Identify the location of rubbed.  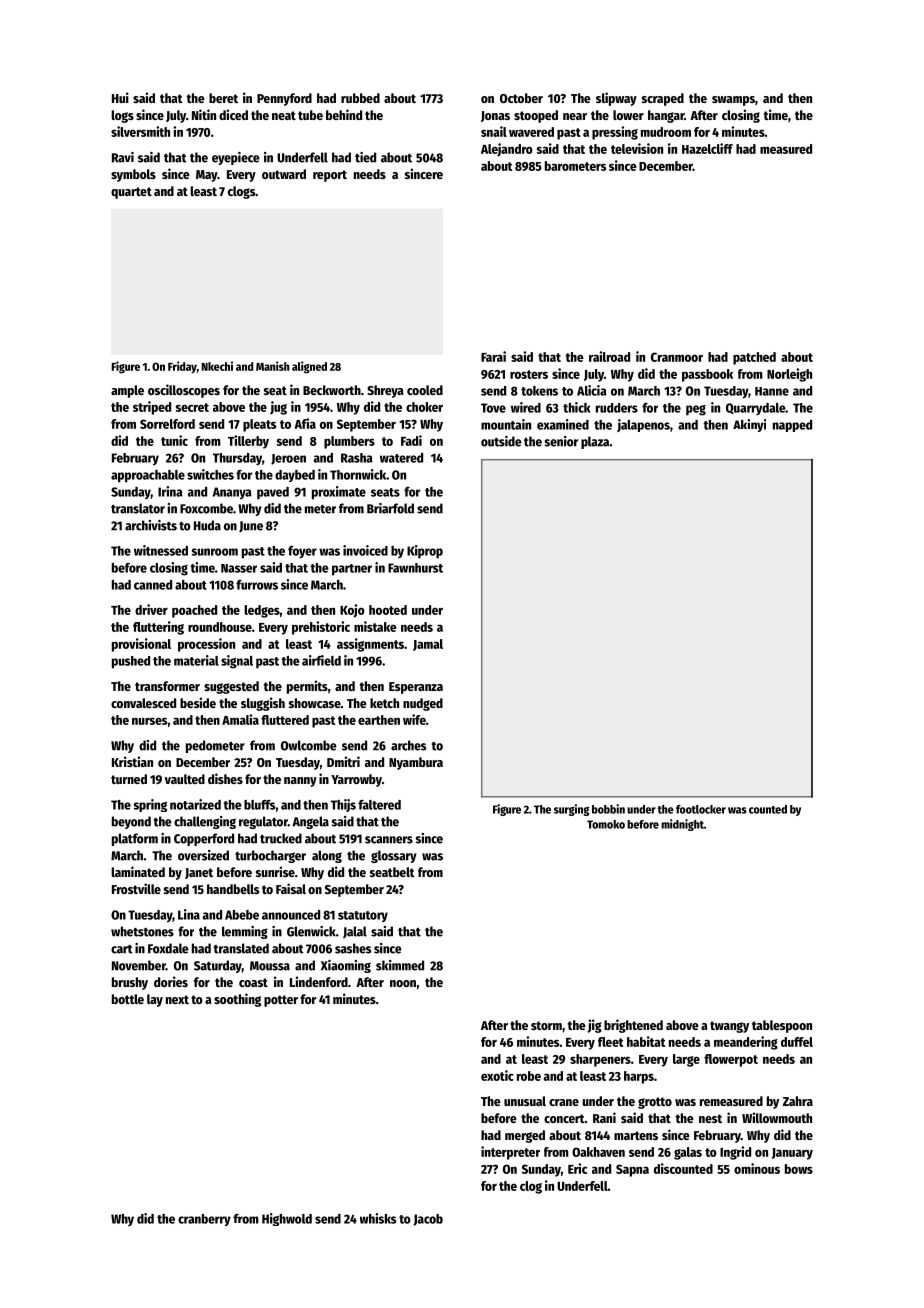
(360, 98).
